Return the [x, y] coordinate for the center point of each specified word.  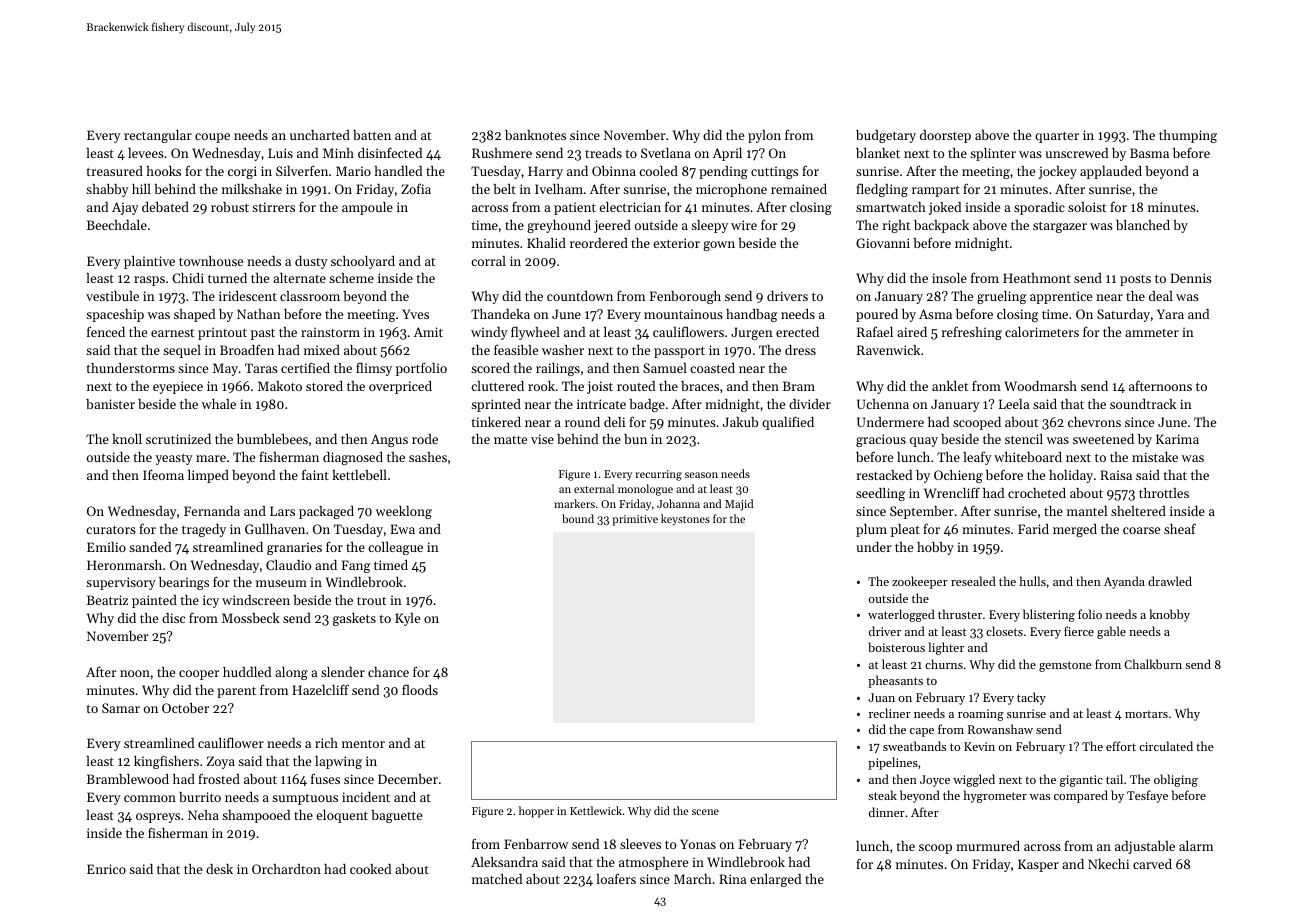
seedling [880, 494]
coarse [1141, 530]
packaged [326, 512]
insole [949, 278]
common [150, 798]
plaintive [149, 262]
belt [504, 189]
